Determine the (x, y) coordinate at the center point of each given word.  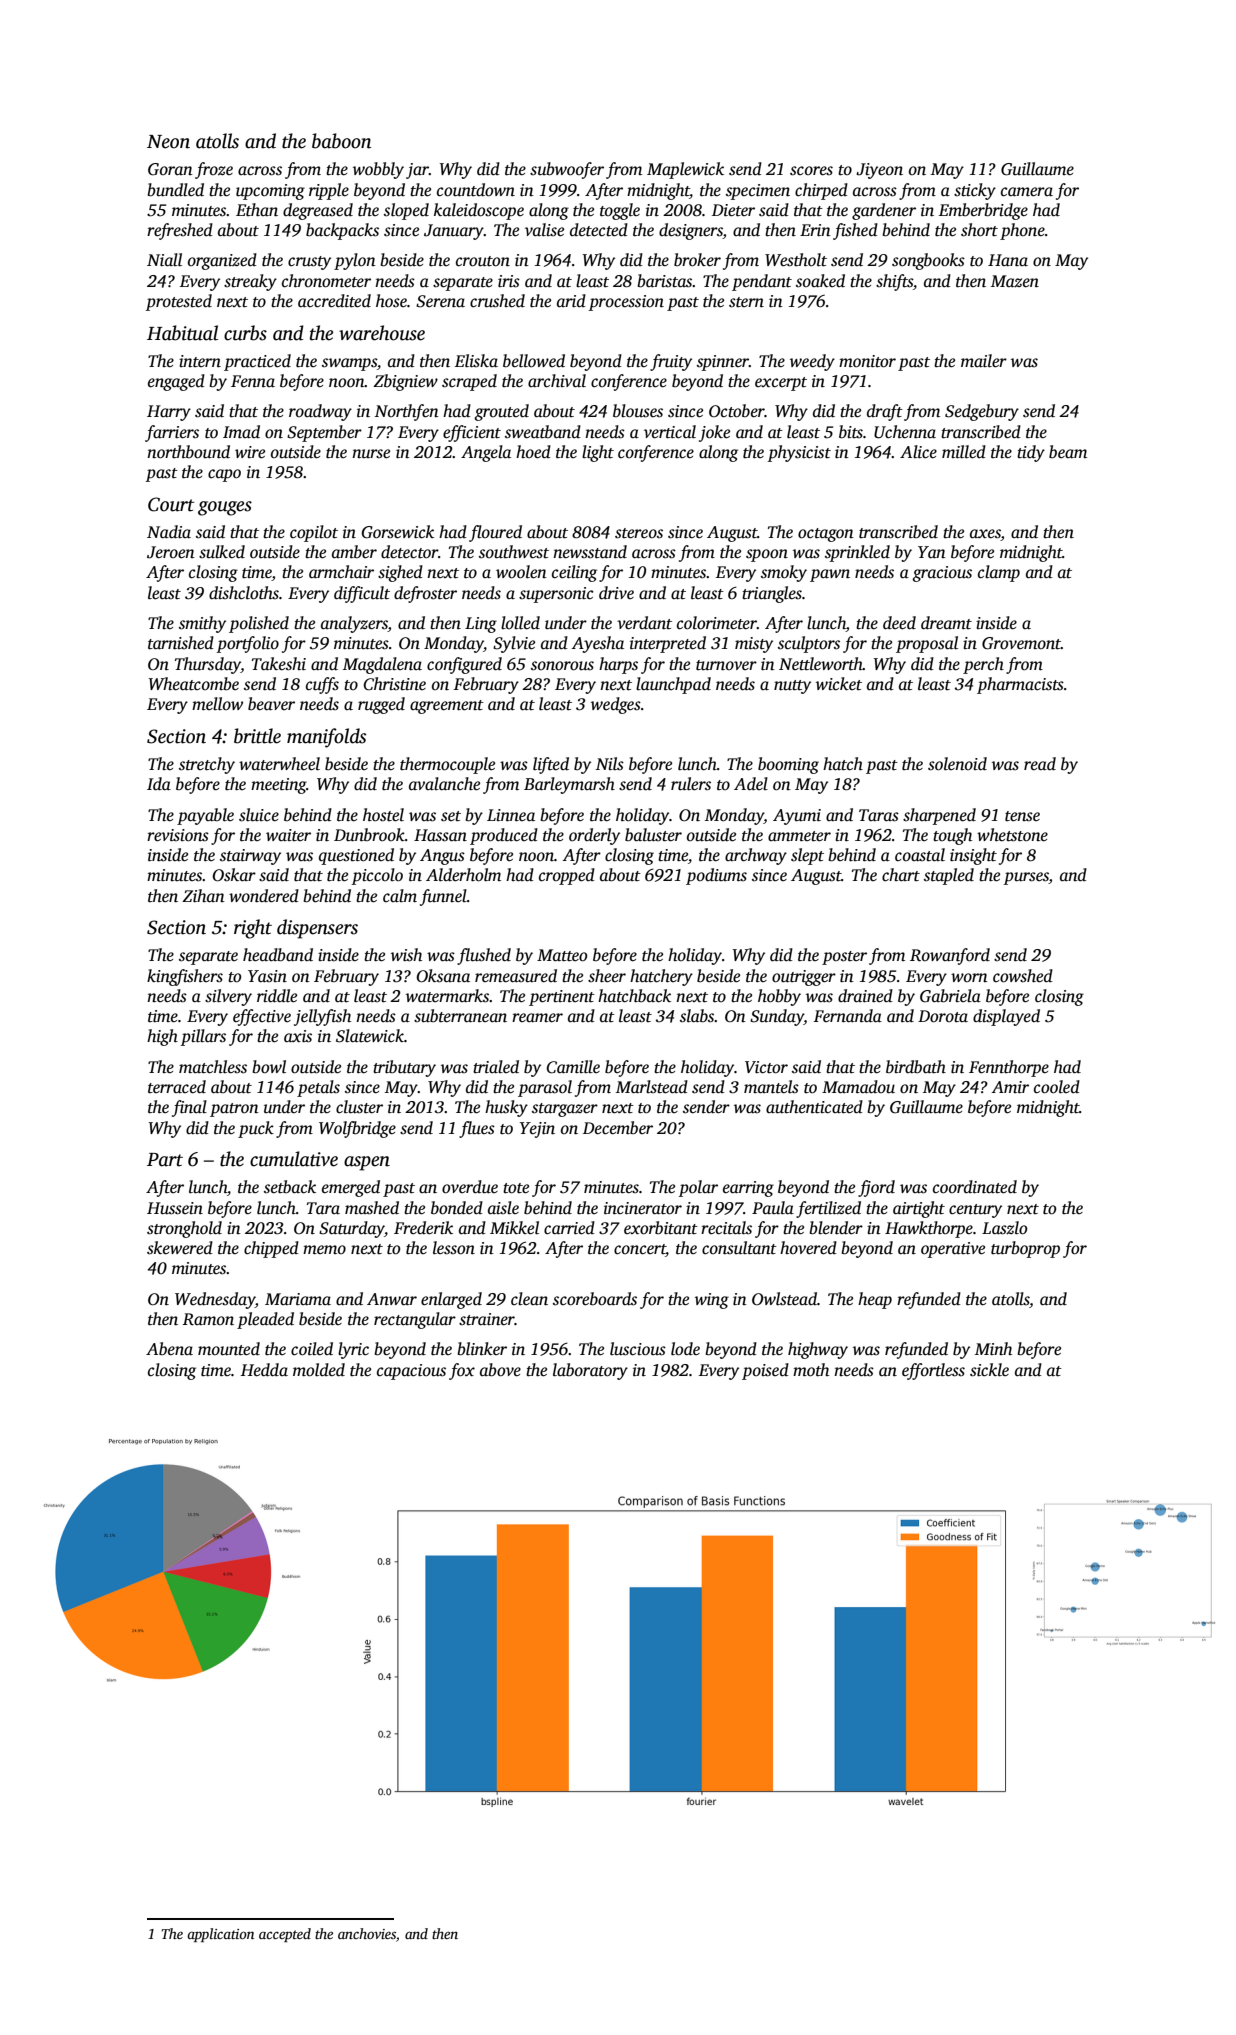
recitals (726, 1228)
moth (811, 1370)
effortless (933, 1371)
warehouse (382, 333)
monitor (867, 361)
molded (319, 1370)
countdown (476, 190)
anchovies (367, 1933)
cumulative (294, 1159)
